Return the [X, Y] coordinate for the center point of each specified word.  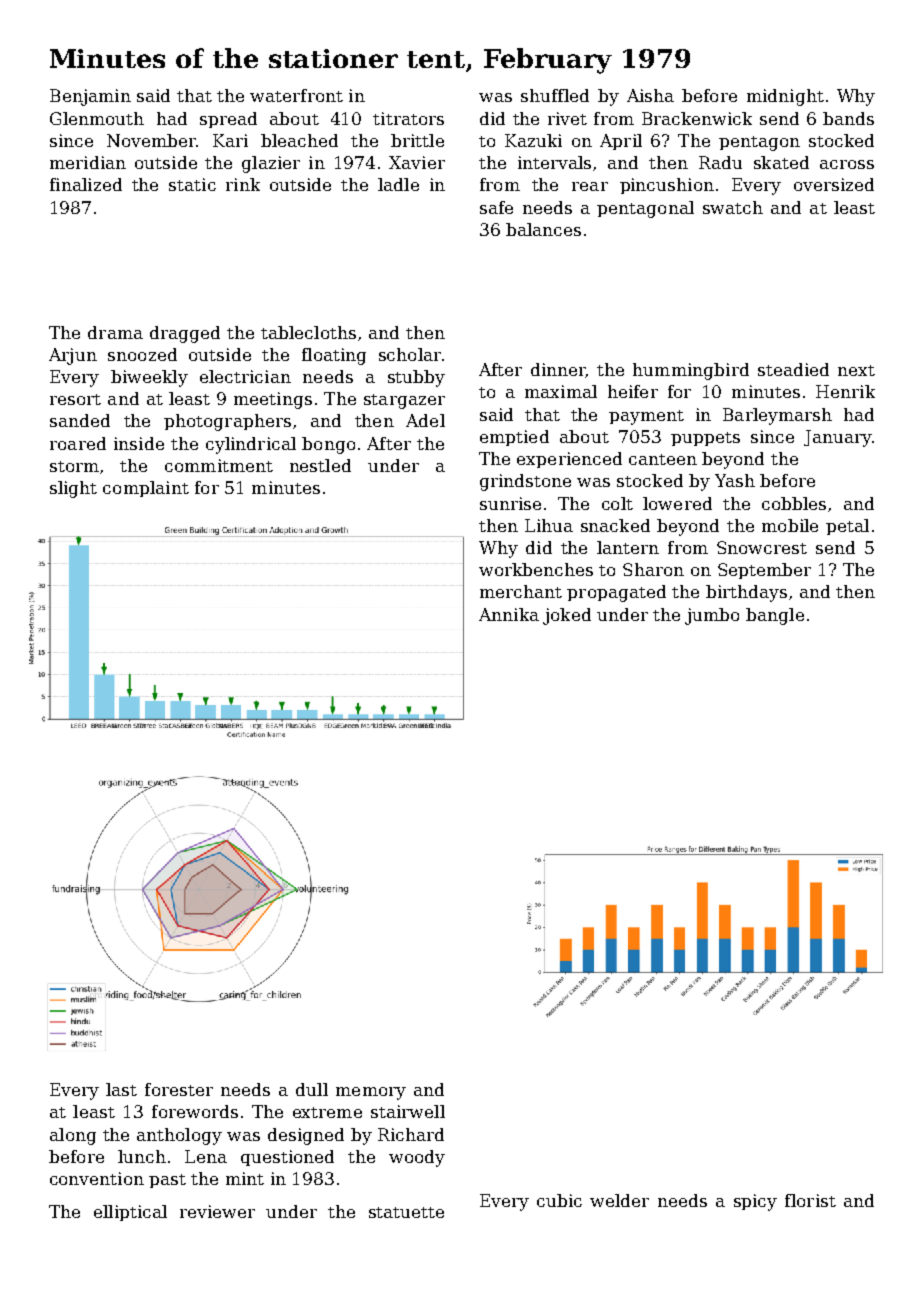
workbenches [536, 569]
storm [74, 466]
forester [179, 1089]
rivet [567, 118]
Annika [509, 614]
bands [848, 118]
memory [371, 1093]
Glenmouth [97, 118]
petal [847, 527]
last [121, 1089]
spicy [755, 1202]
